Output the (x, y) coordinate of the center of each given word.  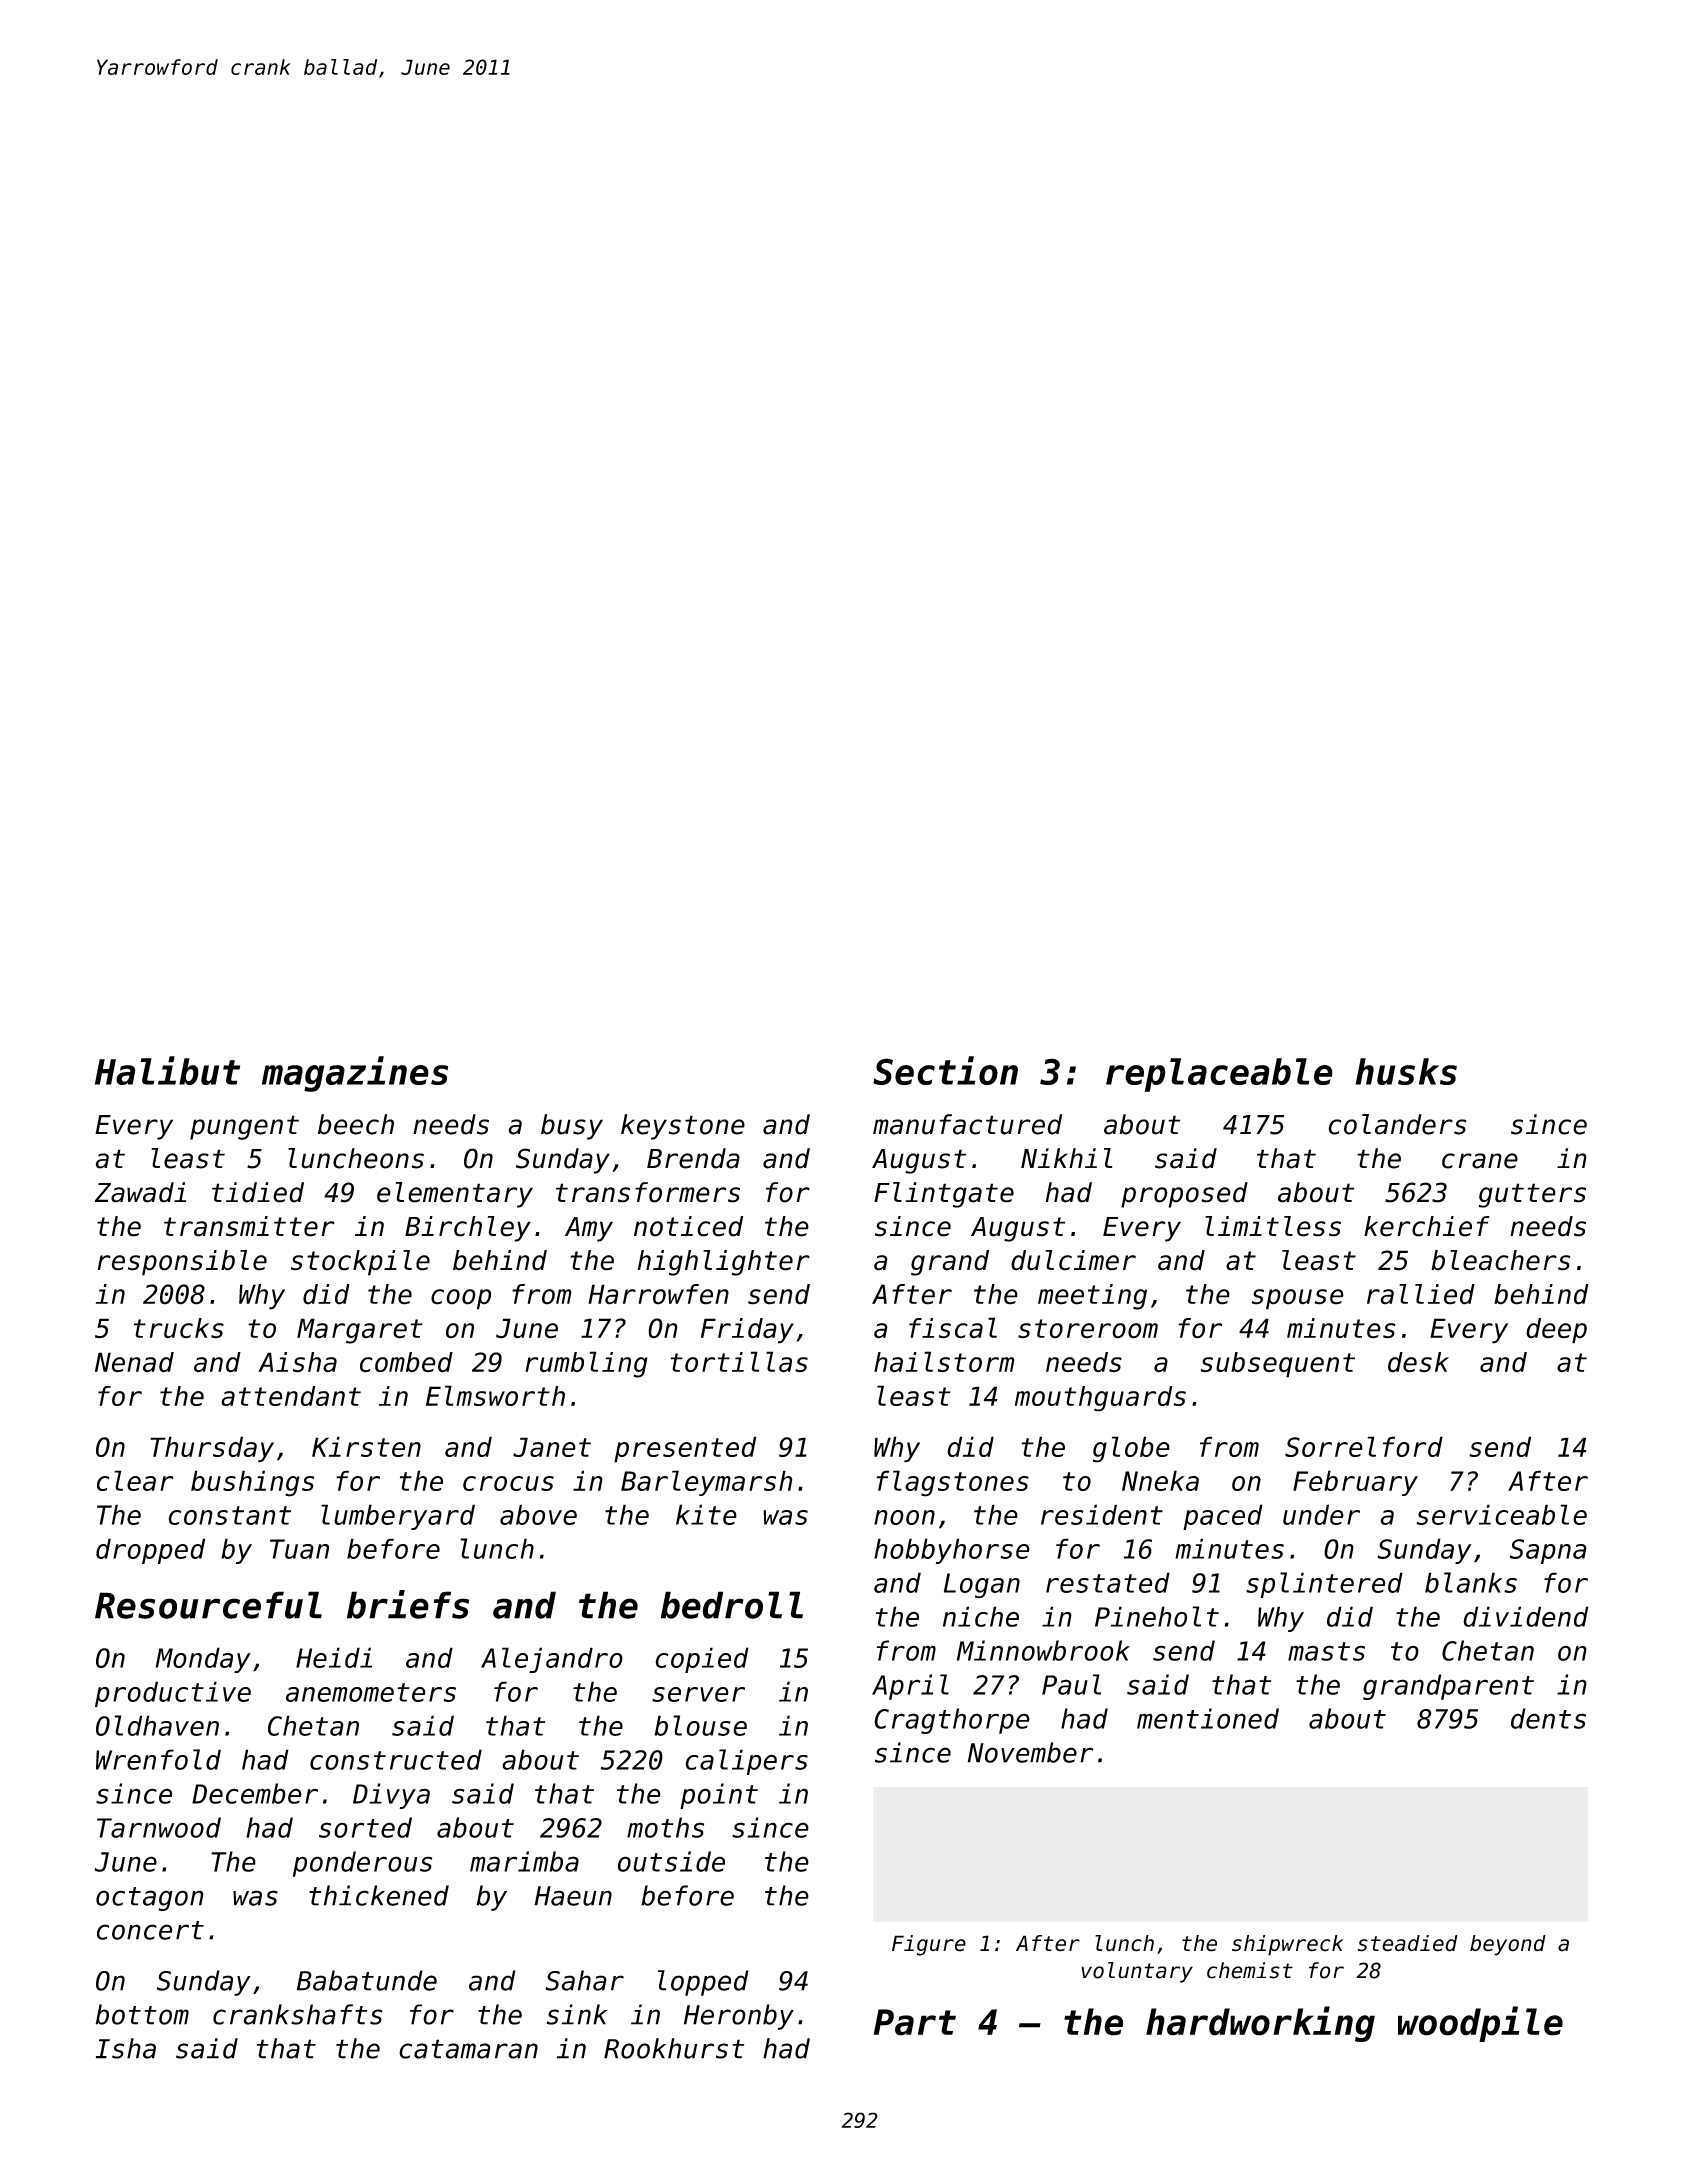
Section (945, 1070)
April (910, 1687)
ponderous (362, 1864)
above (538, 1514)
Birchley (468, 1229)
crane (1480, 1161)
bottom (142, 2014)
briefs (408, 1604)
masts (1326, 1651)
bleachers (1501, 1260)
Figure (929, 1945)
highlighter (724, 1263)
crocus (508, 1483)
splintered (1324, 1585)
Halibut (167, 1070)
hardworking (1260, 2024)
